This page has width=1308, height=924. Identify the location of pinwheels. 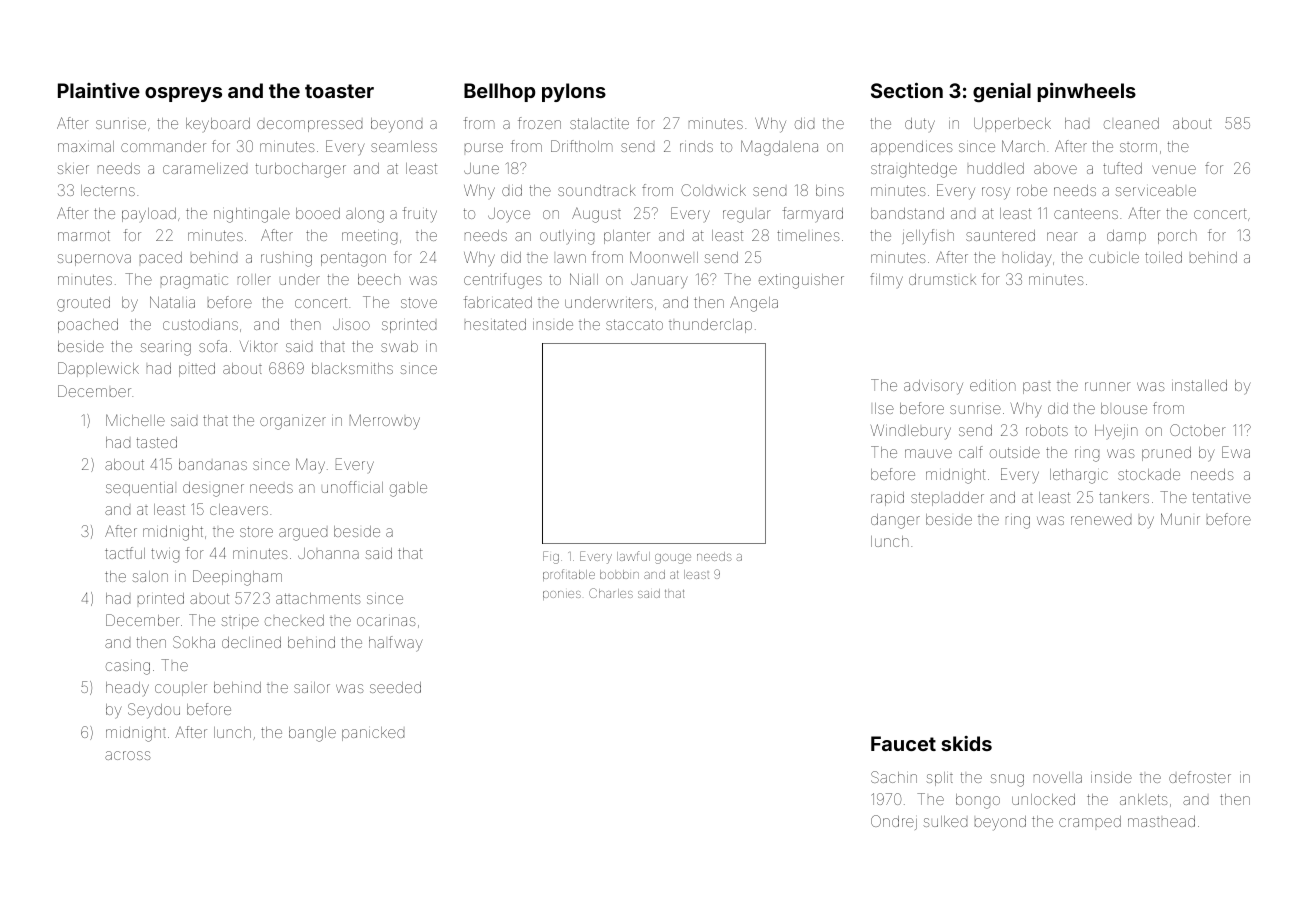
(1086, 92).
